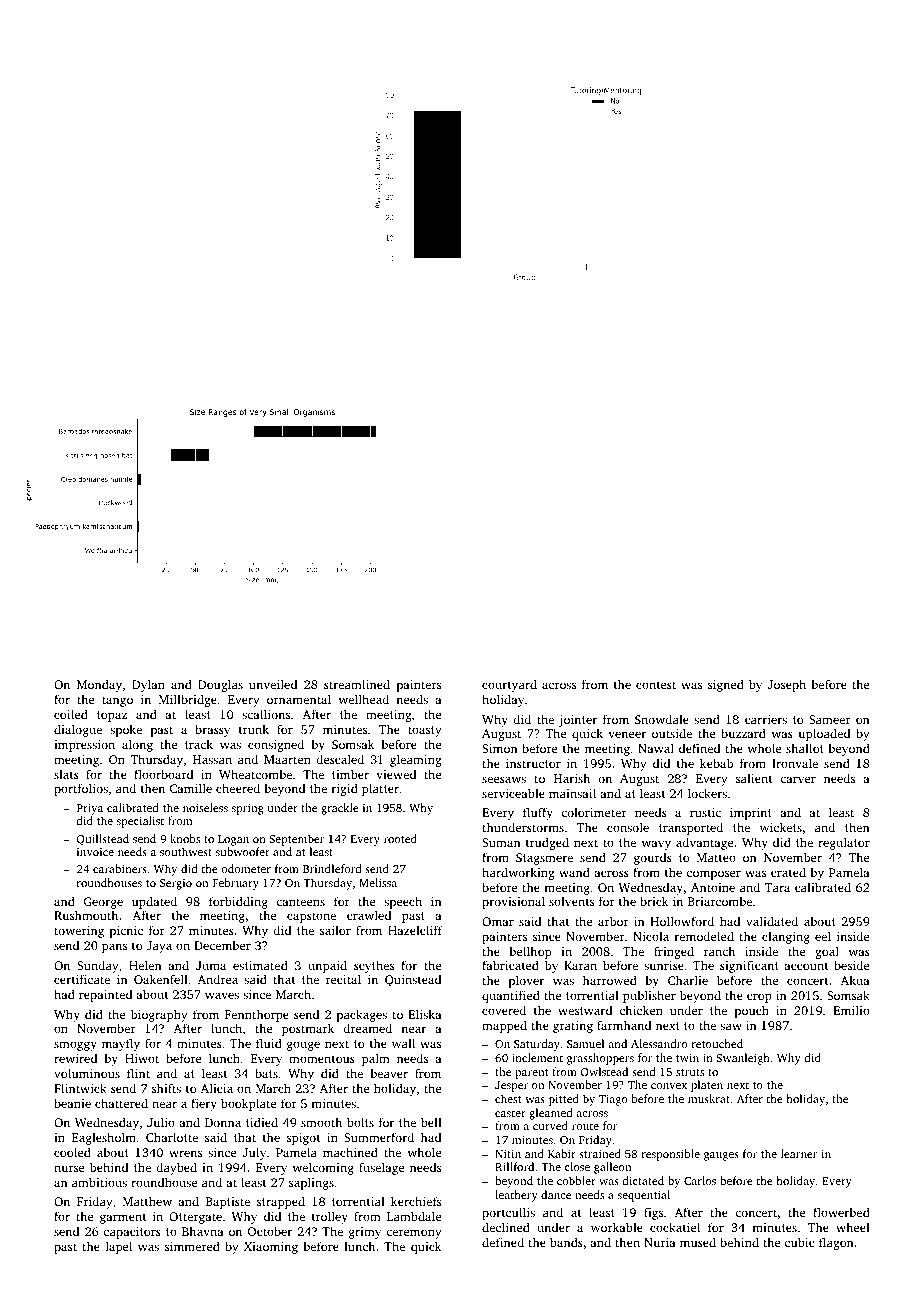  Describe the element at coordinates (751, 814) in the screenshot. I see `imprint` at that location.
